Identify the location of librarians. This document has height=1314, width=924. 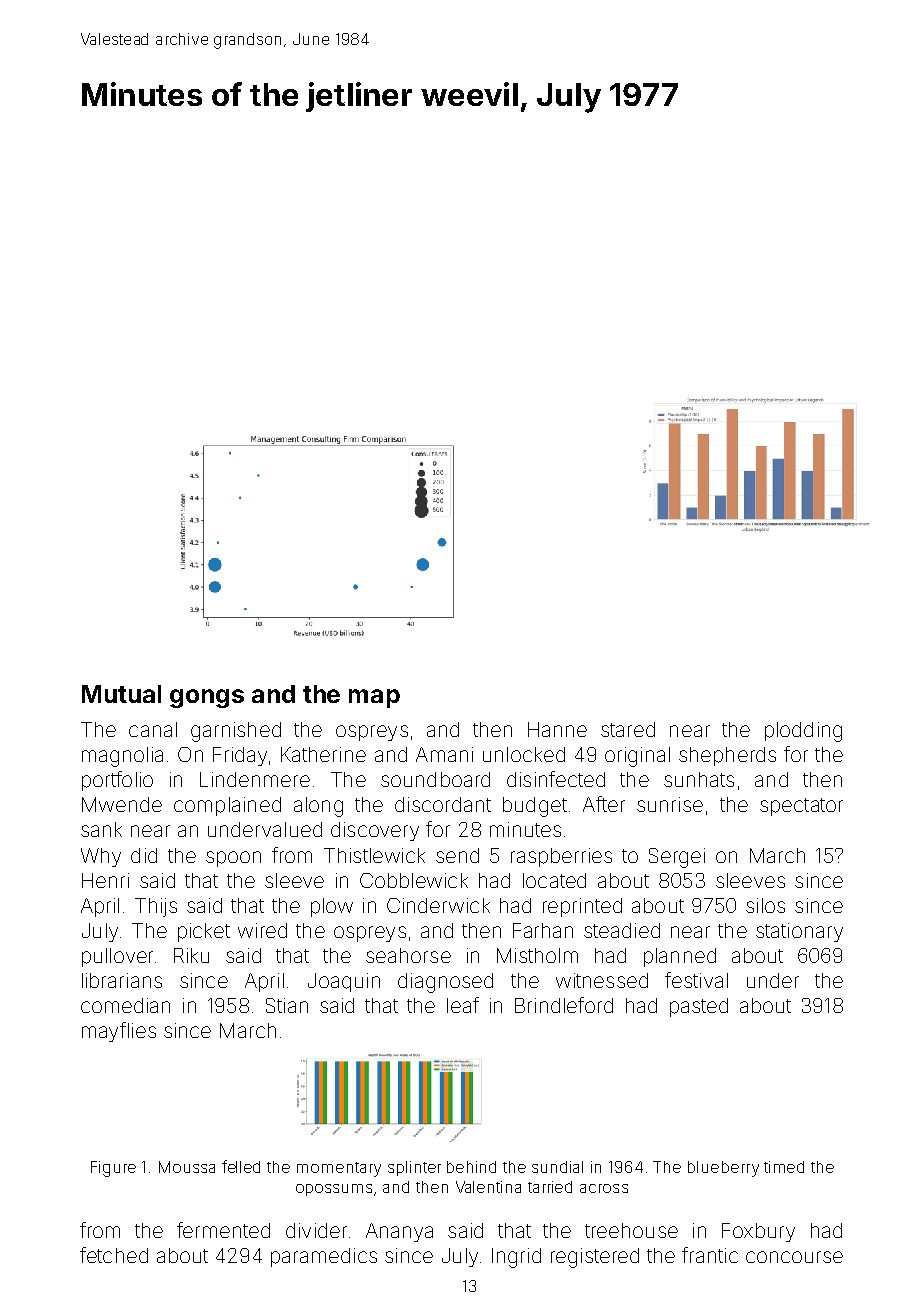
(122, 980).
